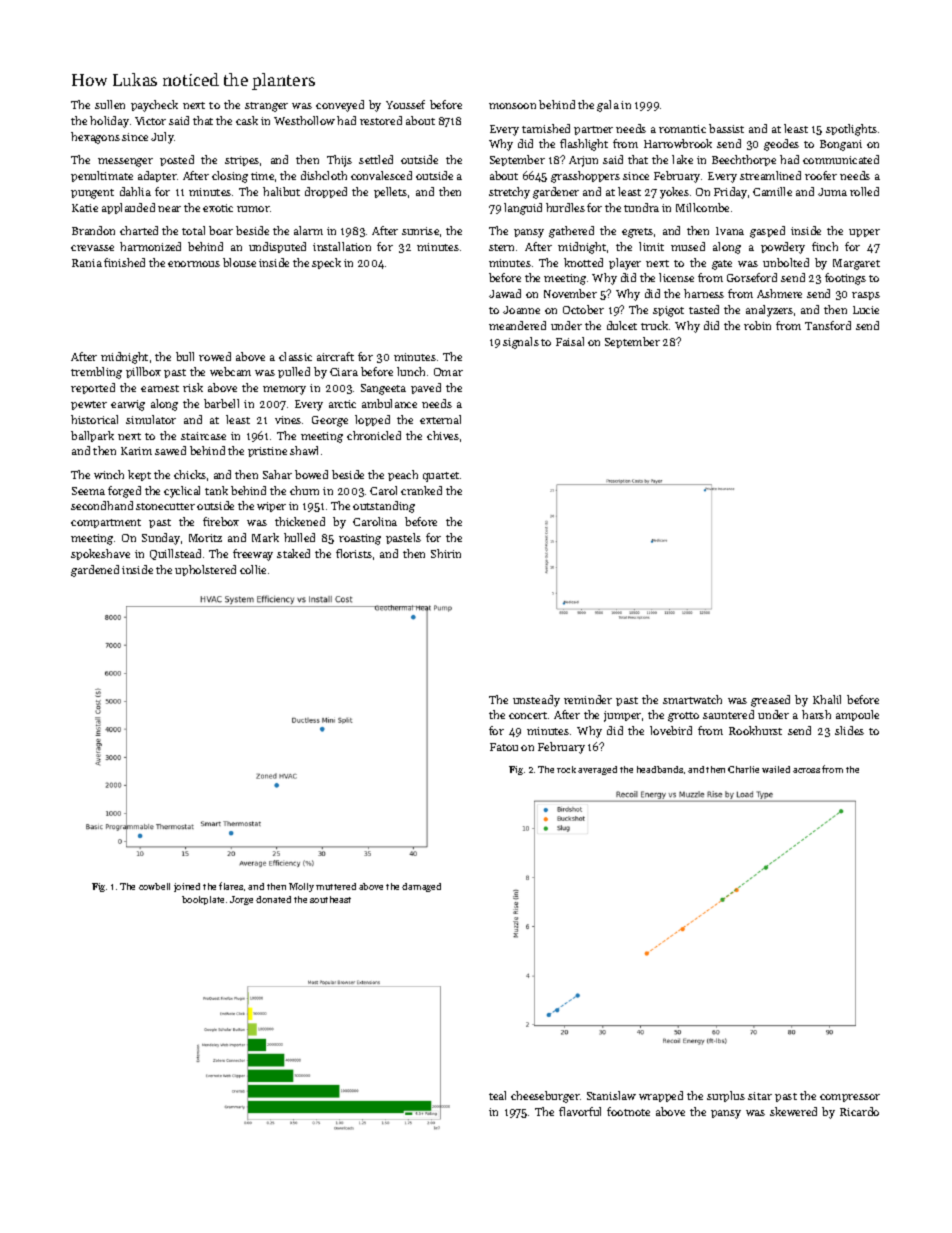  I want to click on harsh, so click(816, 714).
